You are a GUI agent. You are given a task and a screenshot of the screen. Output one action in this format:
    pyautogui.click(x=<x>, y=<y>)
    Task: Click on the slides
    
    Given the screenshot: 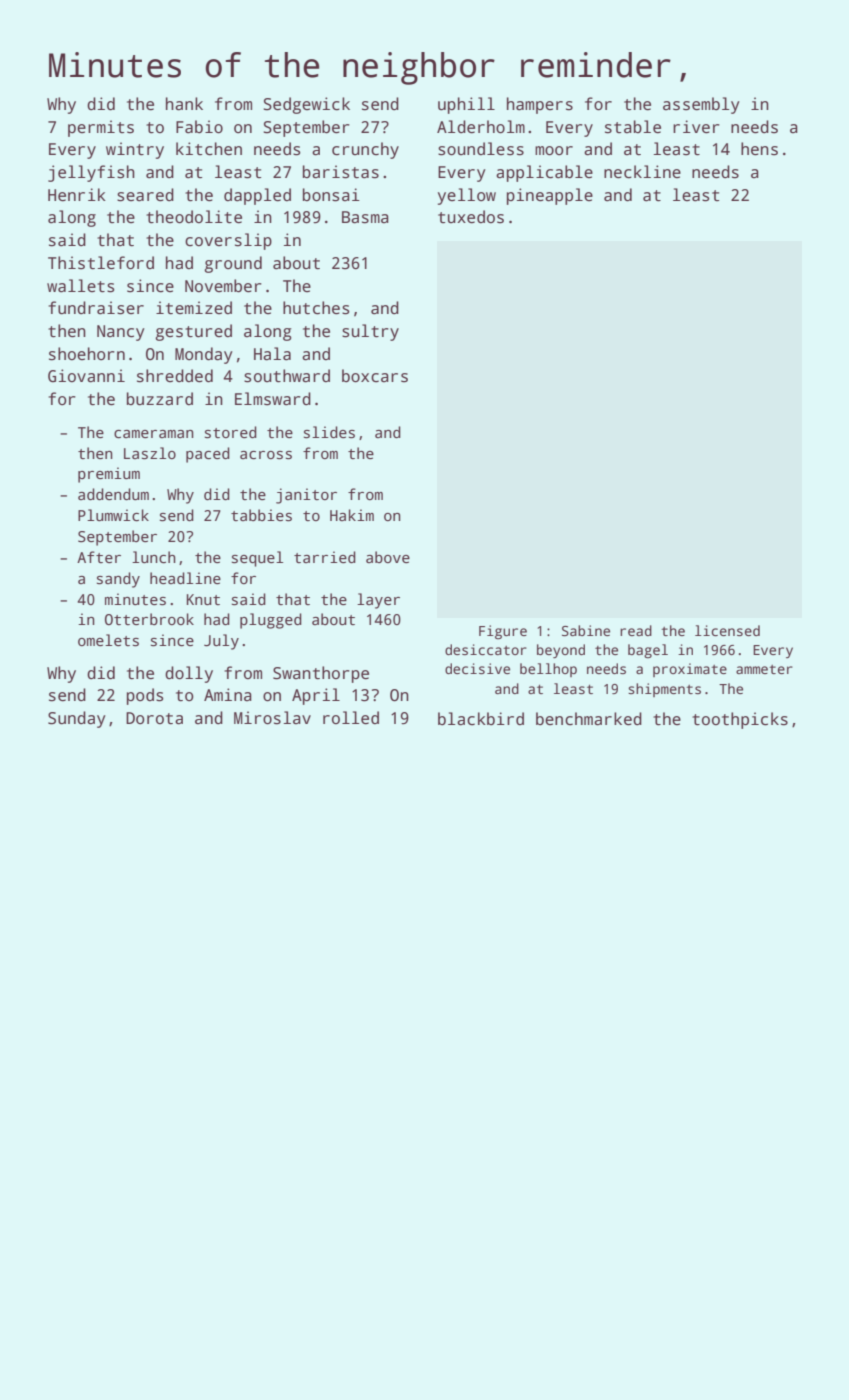 What is the action you would take?
    pyautogui.click(x=329, y=432)
